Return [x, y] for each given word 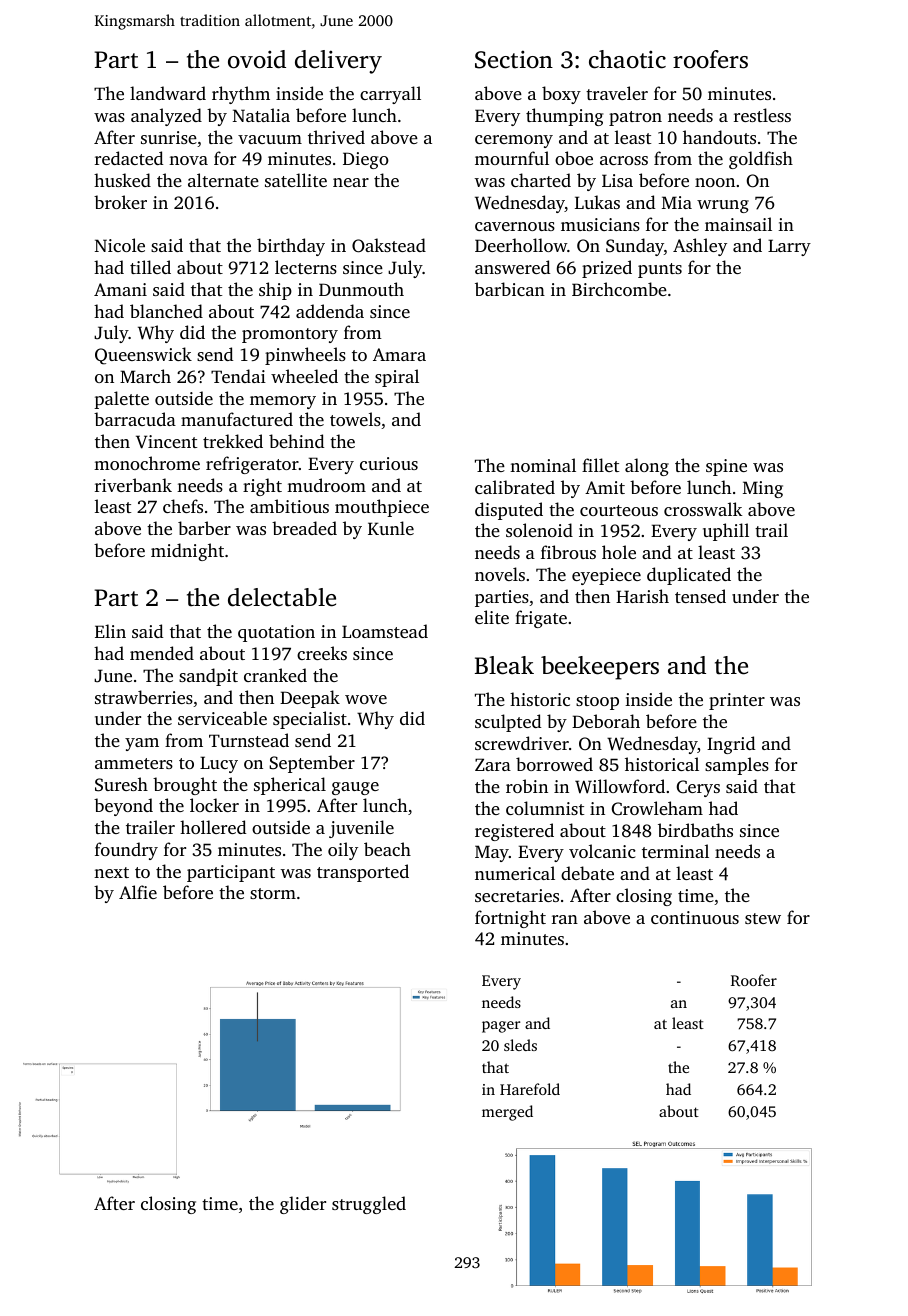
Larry [789, 247]
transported [363, 873]
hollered [213, 827]
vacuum [270, 139]
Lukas [597, 202]
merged [507, 1113]
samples [737, 766]
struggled [369, 1205]
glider [303, 1205]
